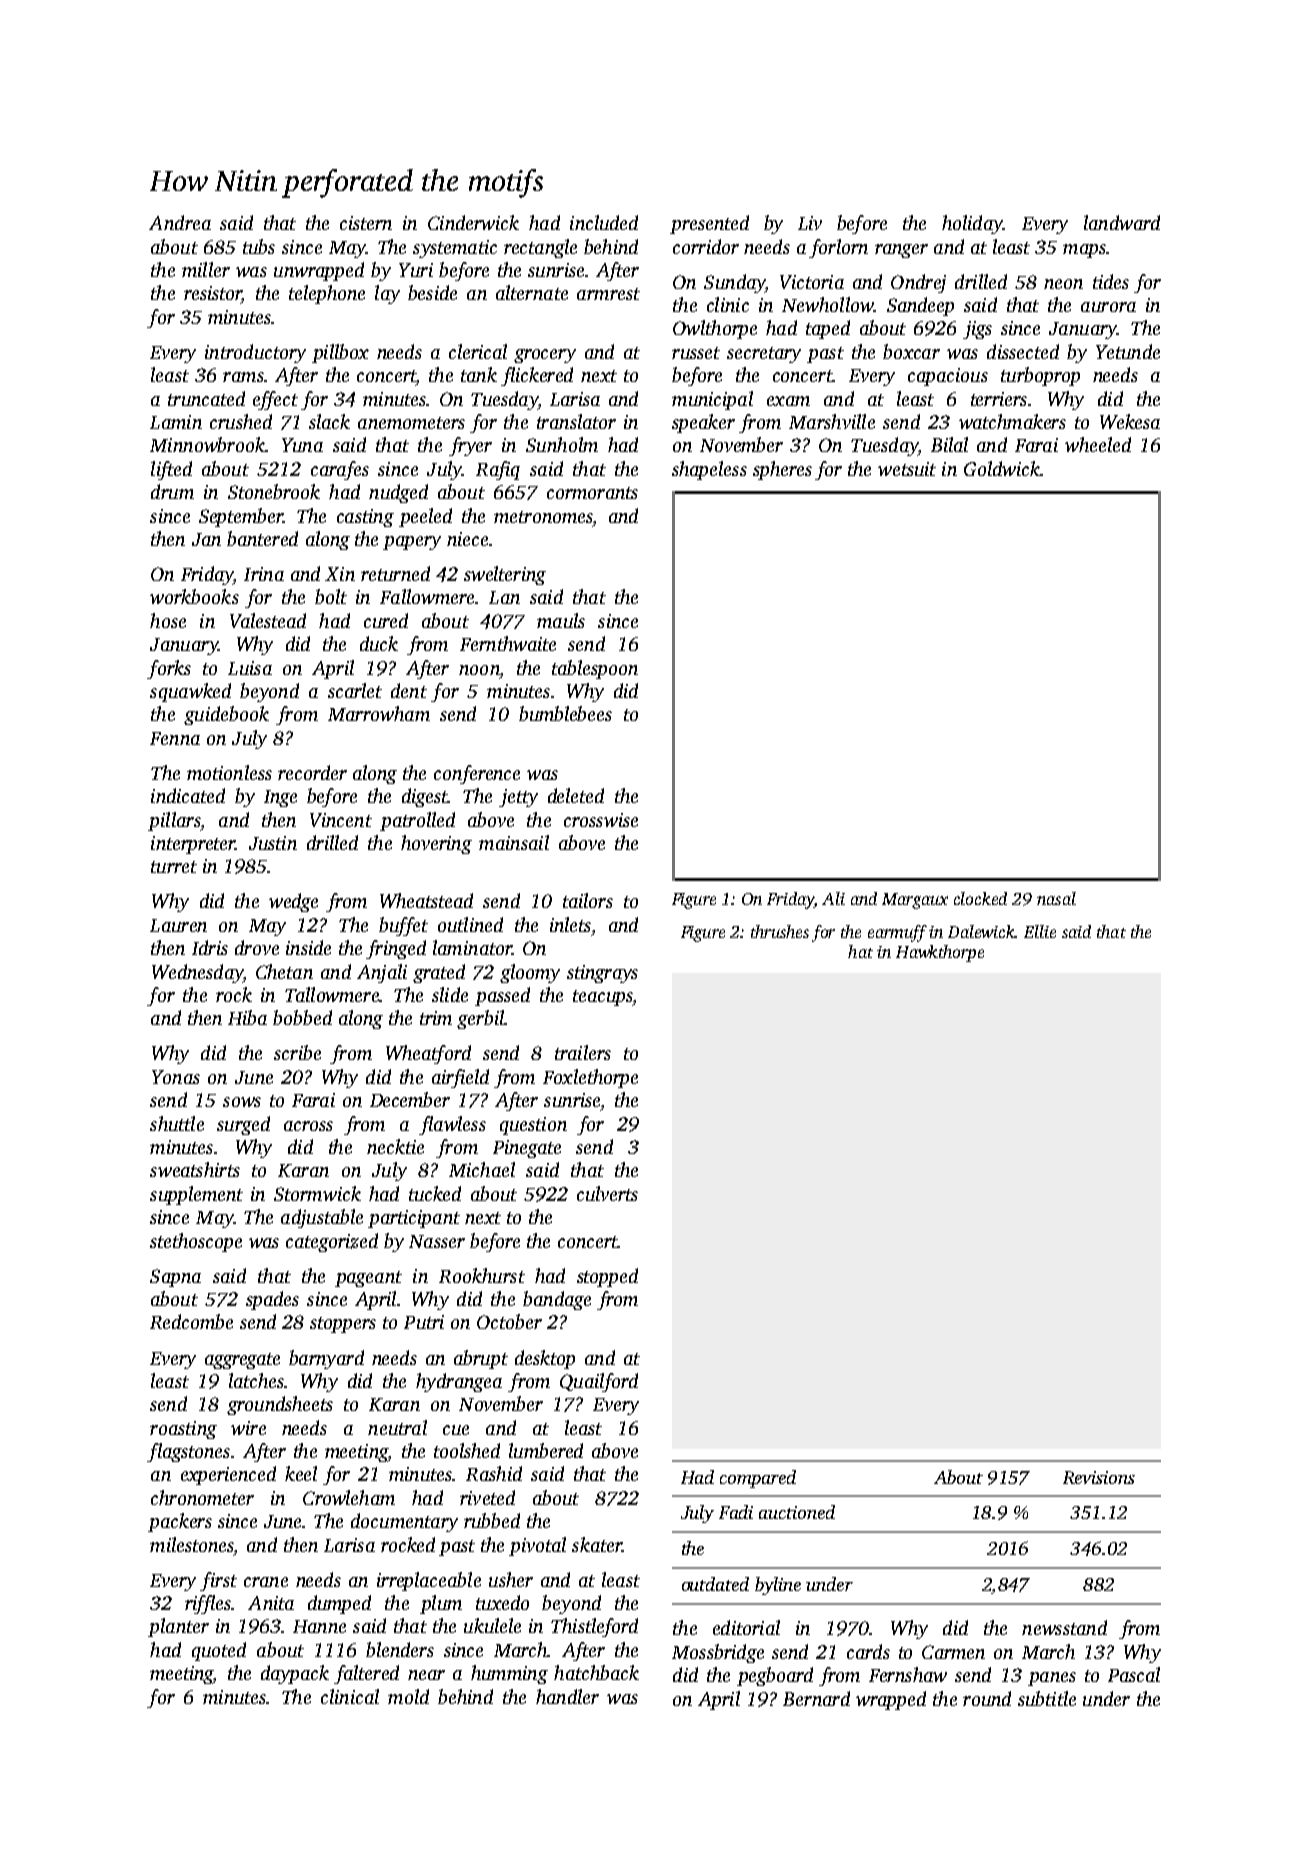 The image size is (1311, 1854). What do you see at coordinates (340, 353) in the page?
I see `pillbox` at bounding box center [340, 353].
